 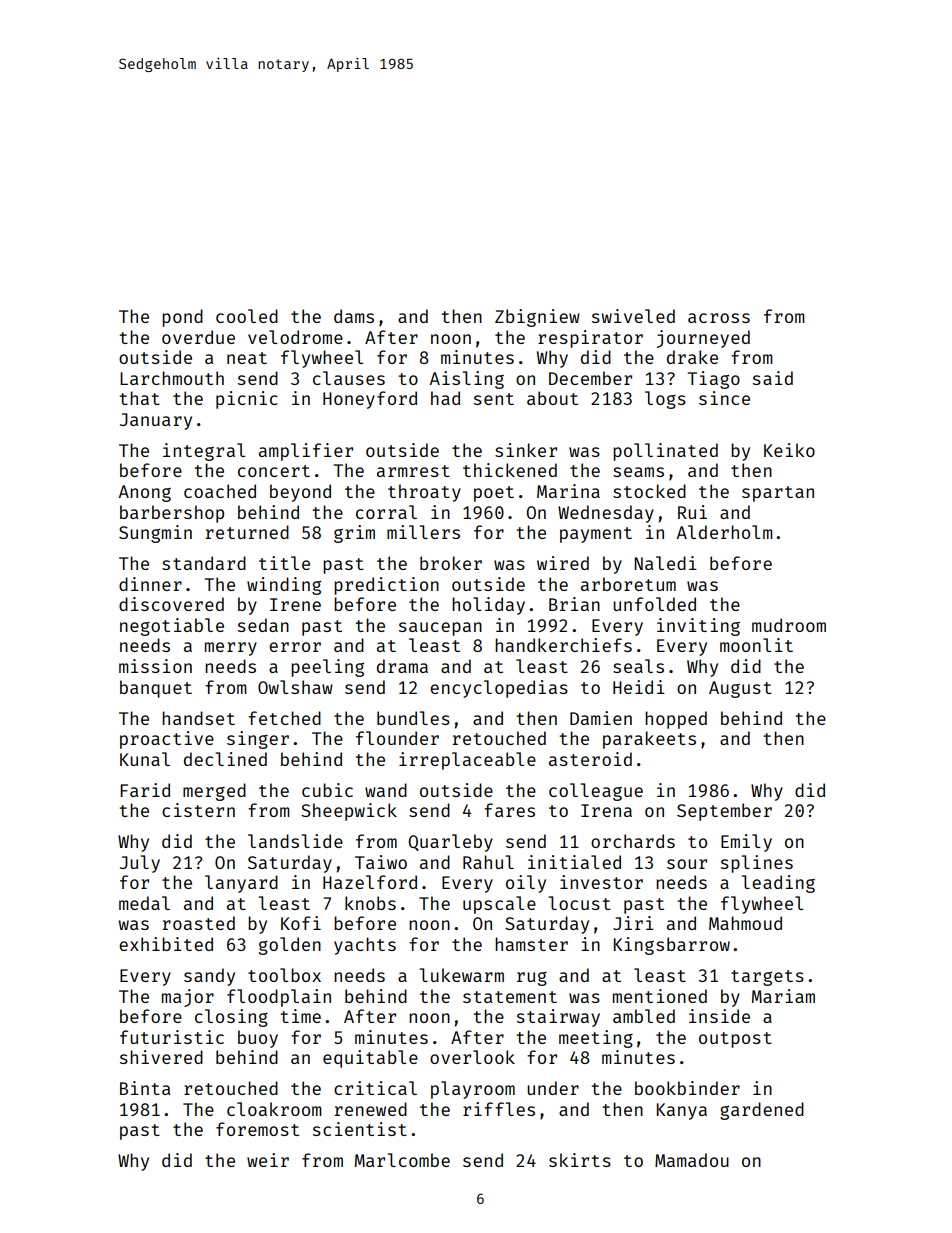 What do you see at coordinates (665, 452) in the image?
I see `pollinated` at bounding box center [665, 452].
